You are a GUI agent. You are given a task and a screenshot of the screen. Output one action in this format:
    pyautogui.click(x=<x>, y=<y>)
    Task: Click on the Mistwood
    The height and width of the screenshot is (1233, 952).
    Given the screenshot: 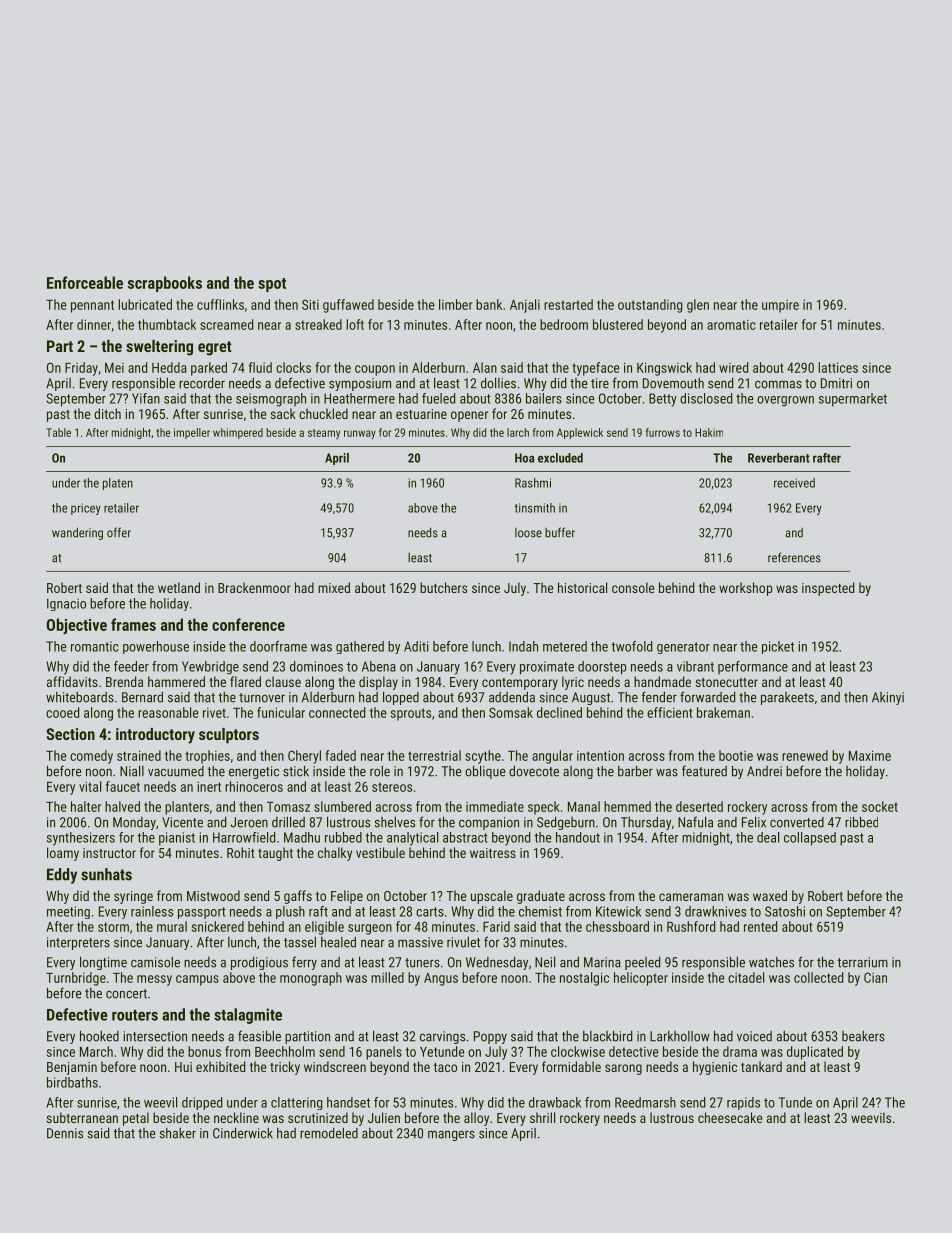 What is the action you would take?
    pyautogui.click(x=213, y=895)
